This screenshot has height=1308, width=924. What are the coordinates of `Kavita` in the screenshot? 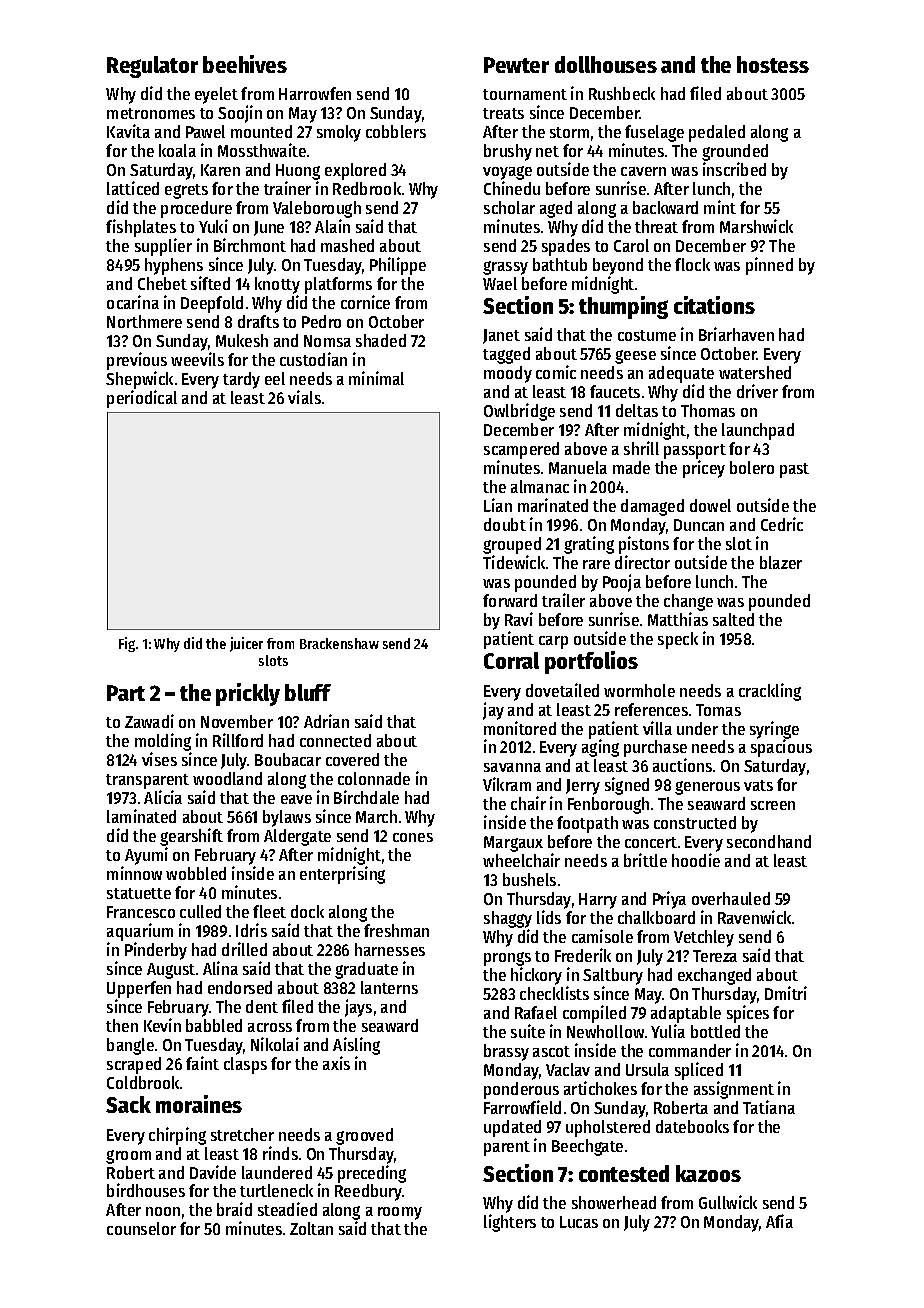 It's located at (128, 131).
